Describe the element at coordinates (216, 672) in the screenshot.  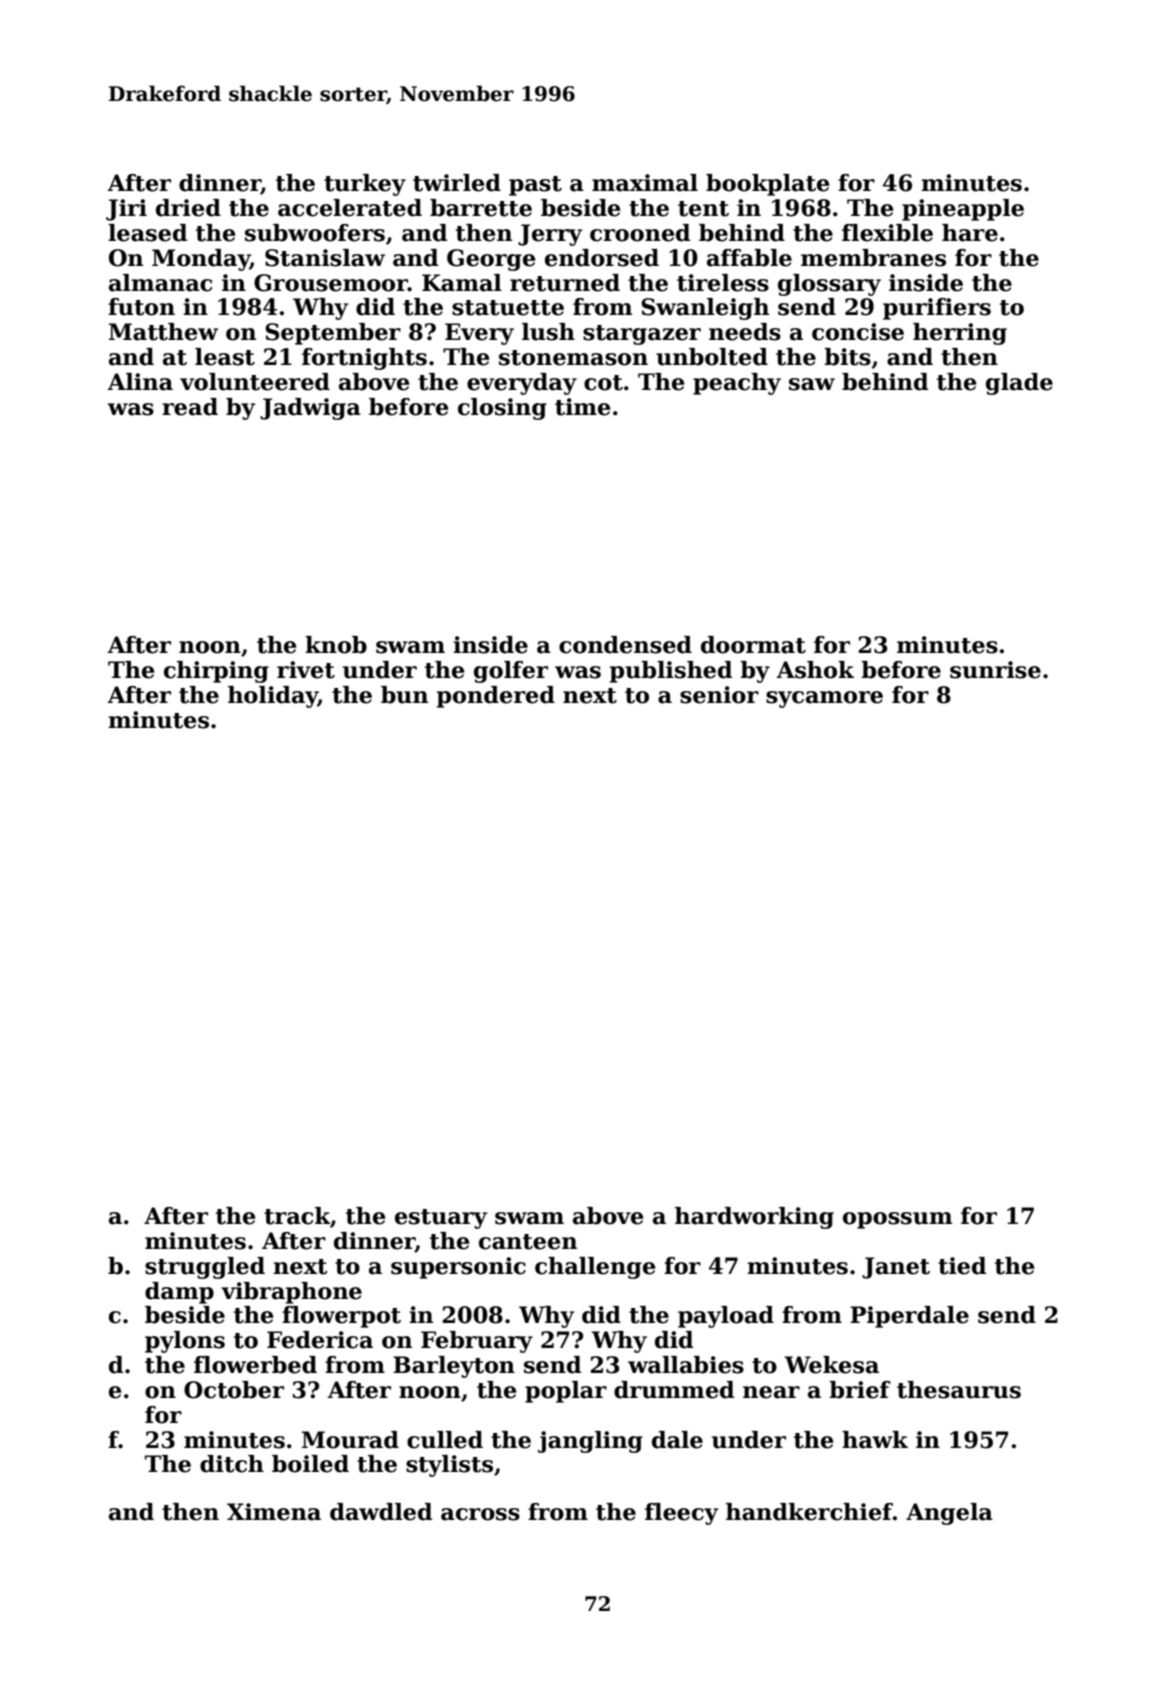
I see `chirping` at that location.
